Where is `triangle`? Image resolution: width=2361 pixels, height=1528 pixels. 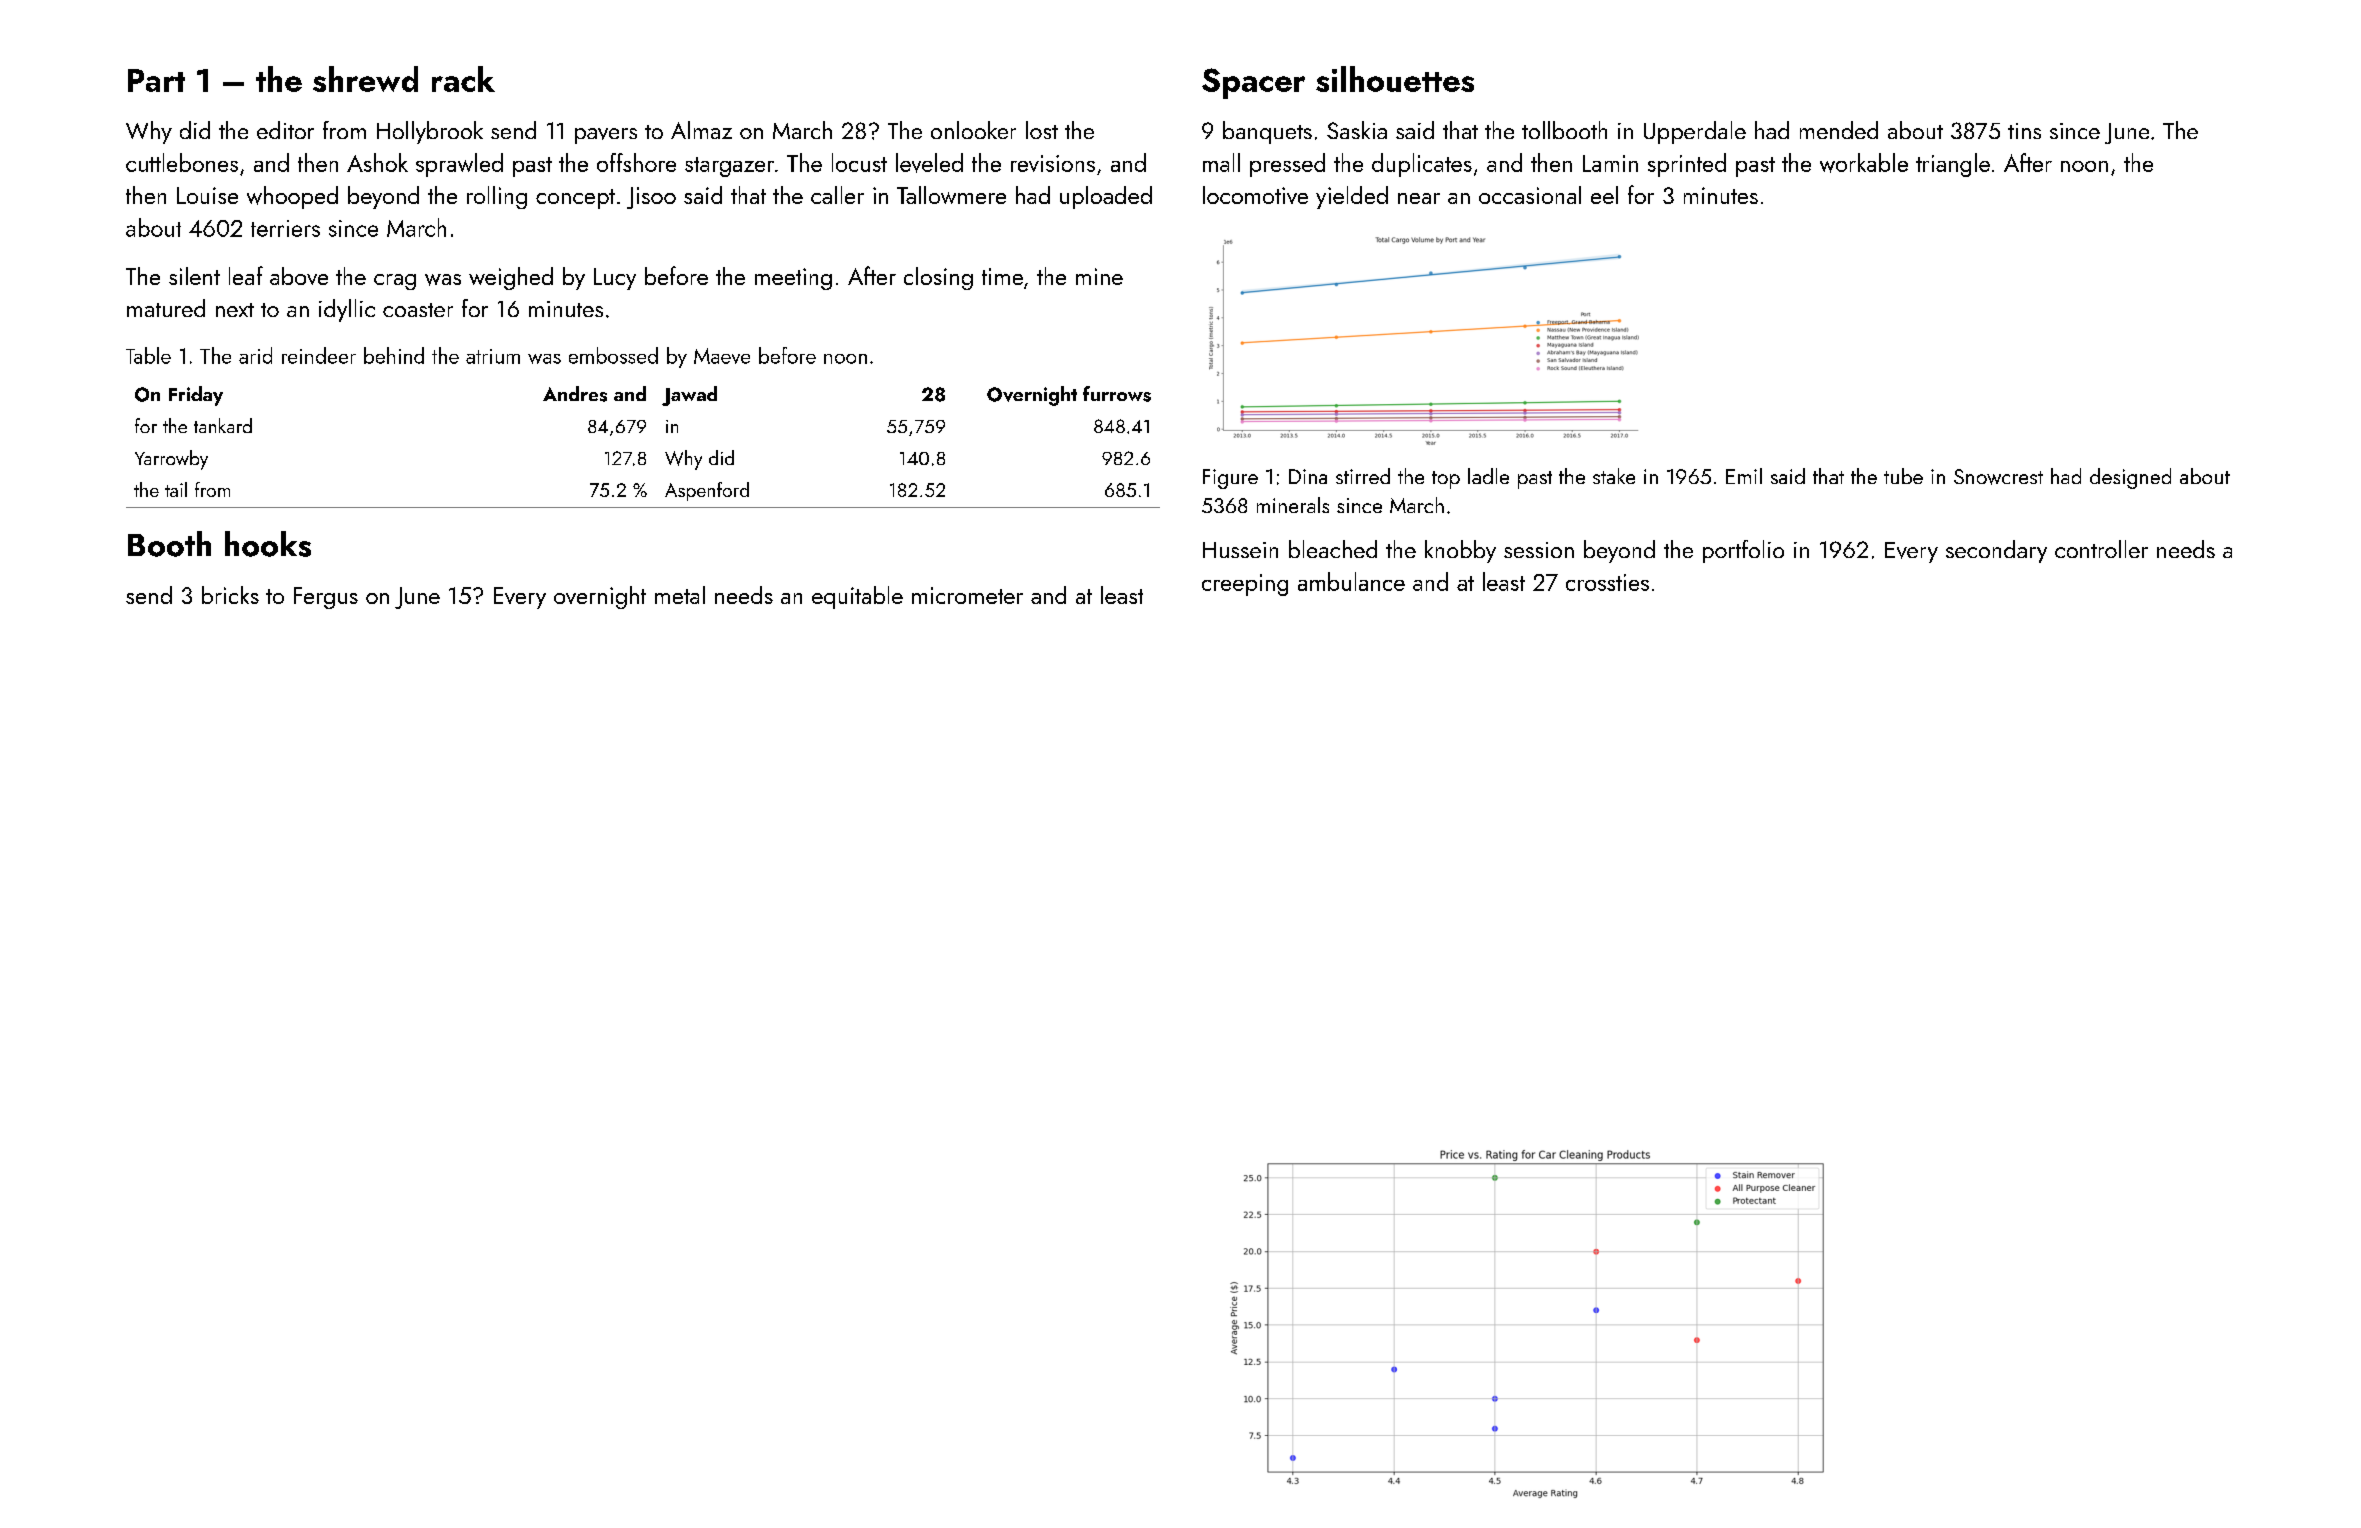
triangle is located at coordinates (1953, 165).
